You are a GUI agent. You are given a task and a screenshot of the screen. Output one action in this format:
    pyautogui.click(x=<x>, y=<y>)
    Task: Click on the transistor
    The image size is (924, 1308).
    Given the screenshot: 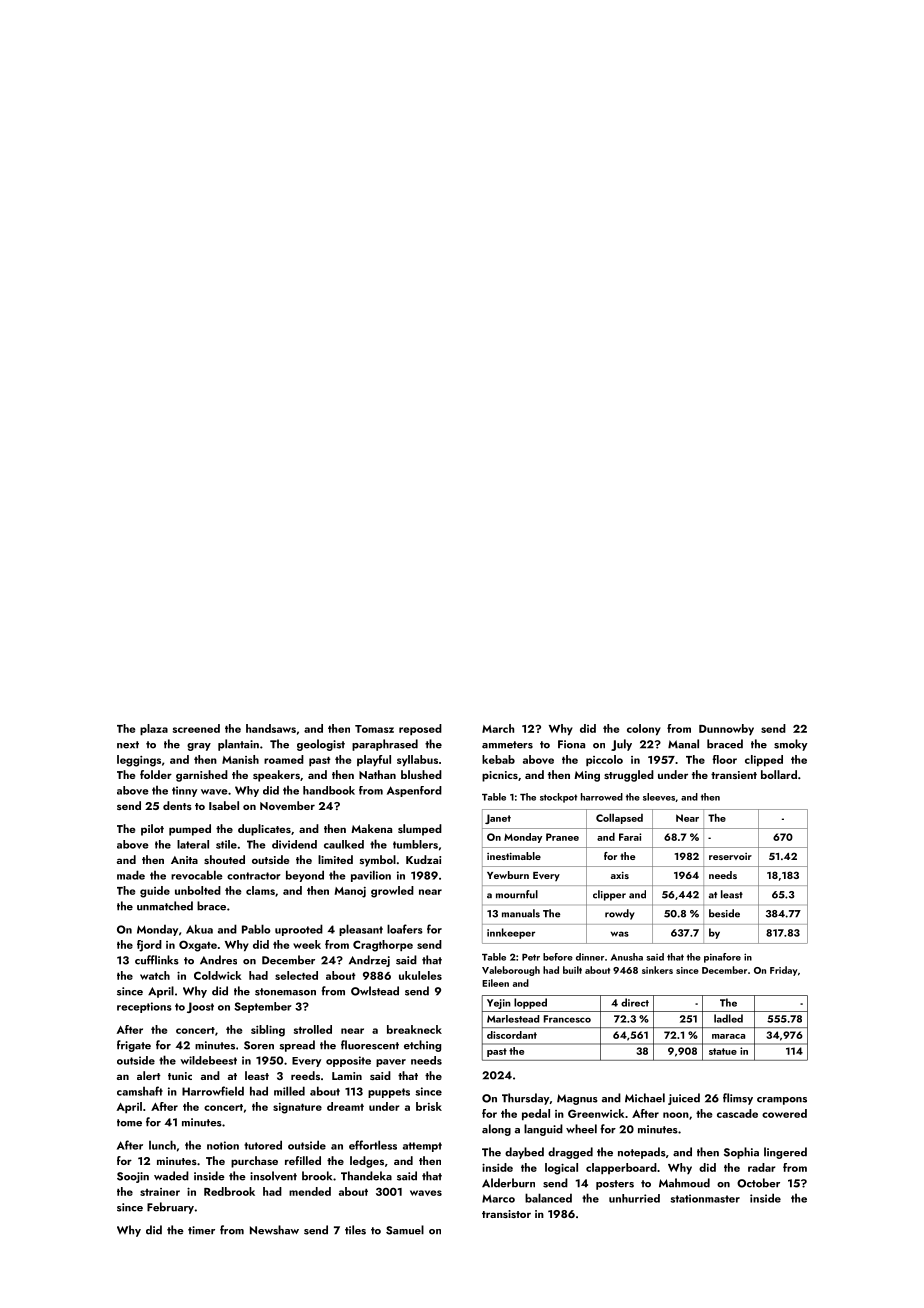 What is the action you would take?
    pyautogui.click(x=506, y=1214)
